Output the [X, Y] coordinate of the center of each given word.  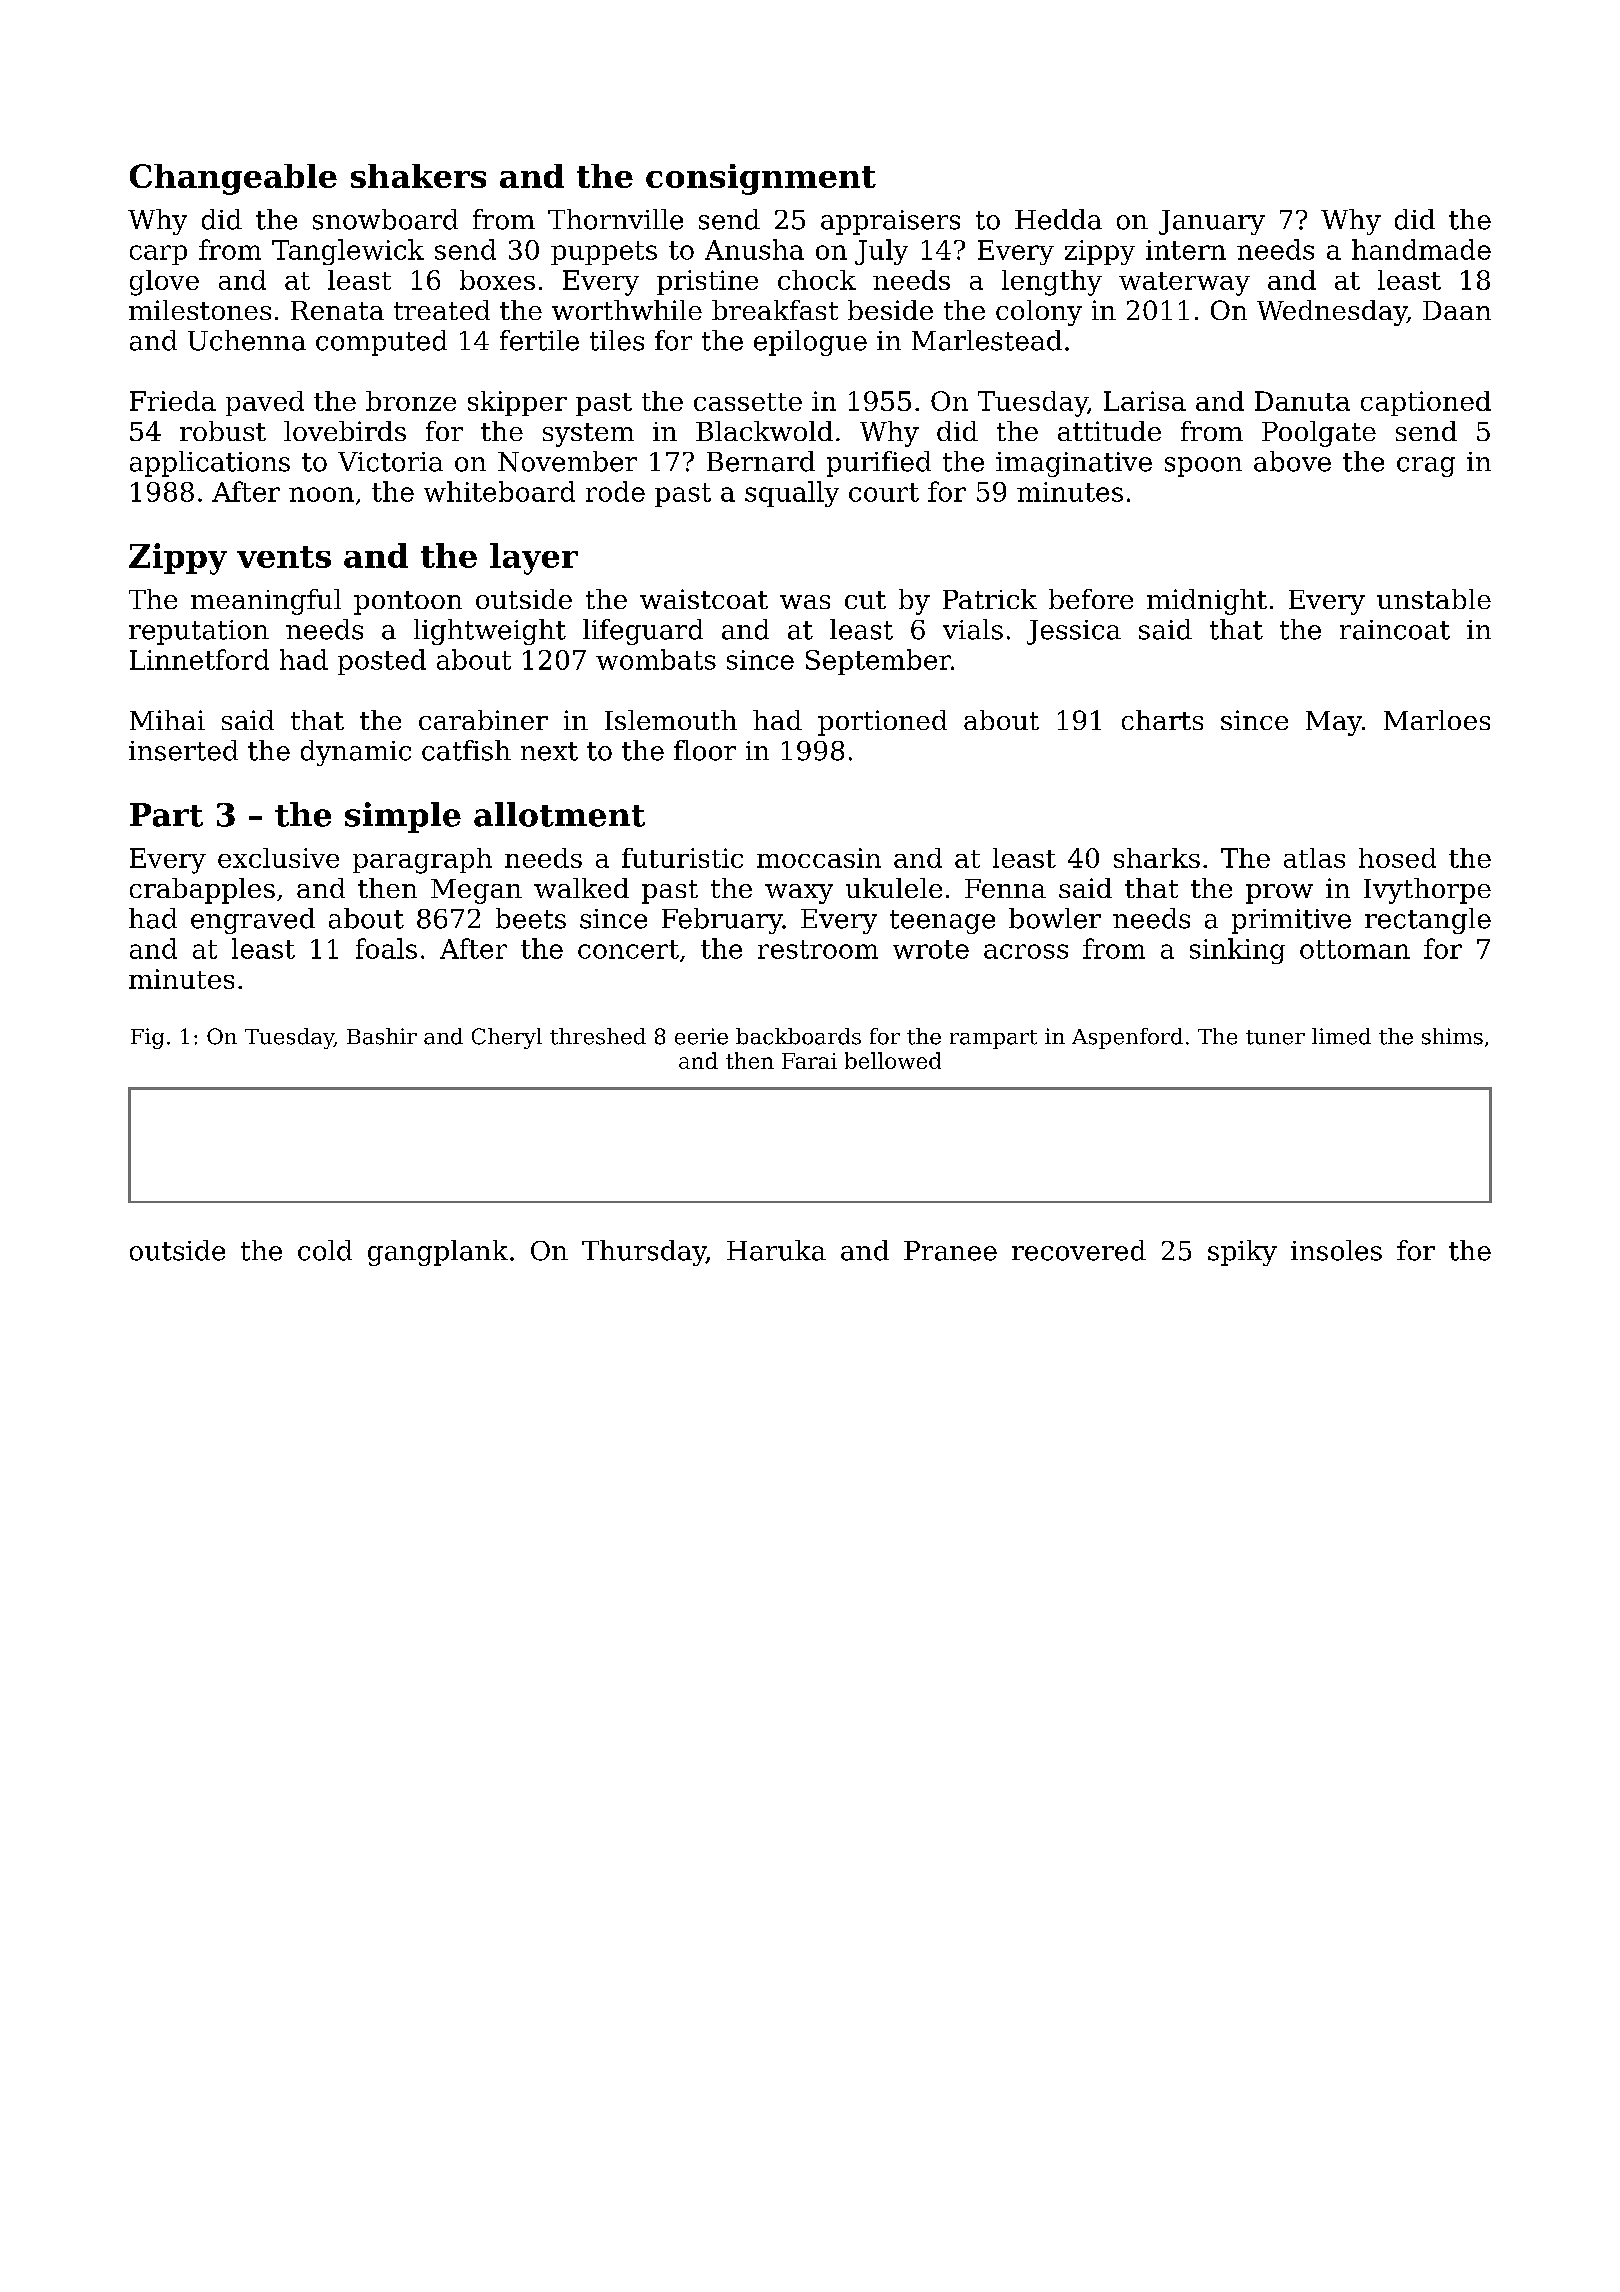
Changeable [233, 179]
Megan [476, 891]
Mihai [167, 720]
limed [1341, 1036]
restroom [818, 949]
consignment [761, 179]
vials [973, 629]
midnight [1207, 602]
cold [325, 1250]
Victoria [390, 462]
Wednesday [1332, 313]
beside [890, 310]
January [1212, 222]
